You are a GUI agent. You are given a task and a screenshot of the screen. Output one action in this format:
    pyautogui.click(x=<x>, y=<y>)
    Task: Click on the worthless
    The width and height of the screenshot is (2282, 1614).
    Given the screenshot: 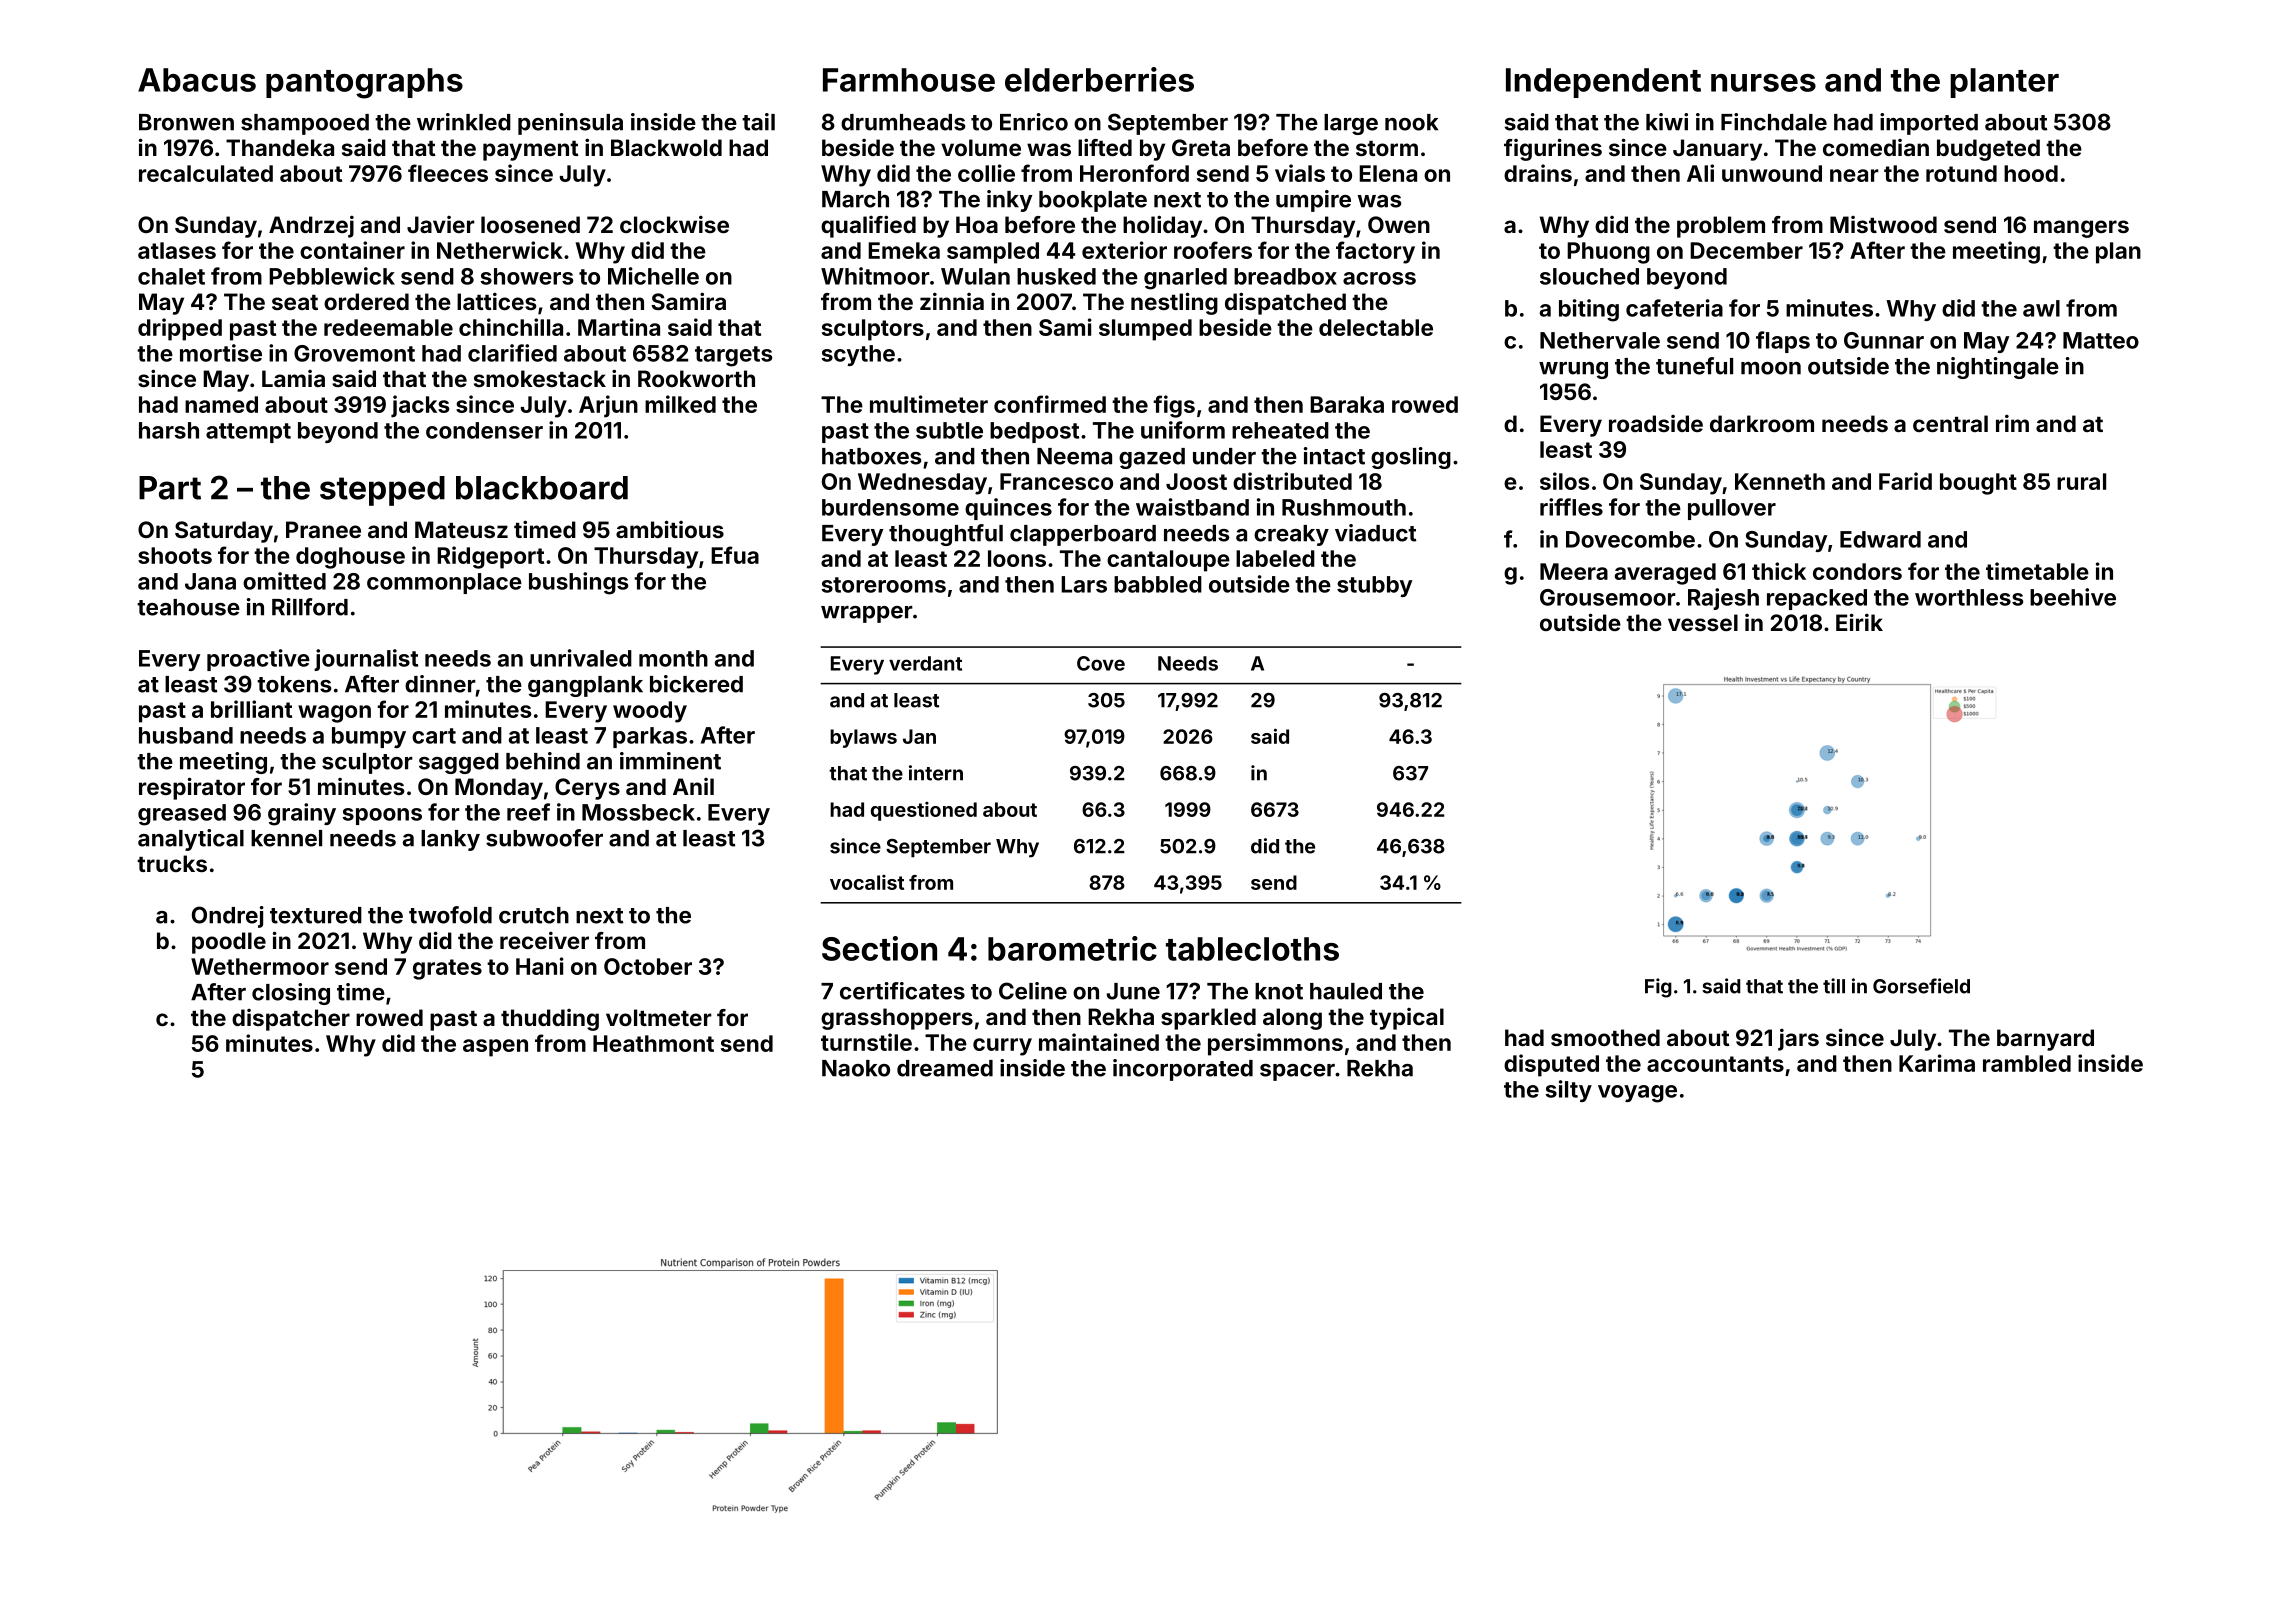 What is the action you would take?
    pyautogui.click(x=1969, y=597)
